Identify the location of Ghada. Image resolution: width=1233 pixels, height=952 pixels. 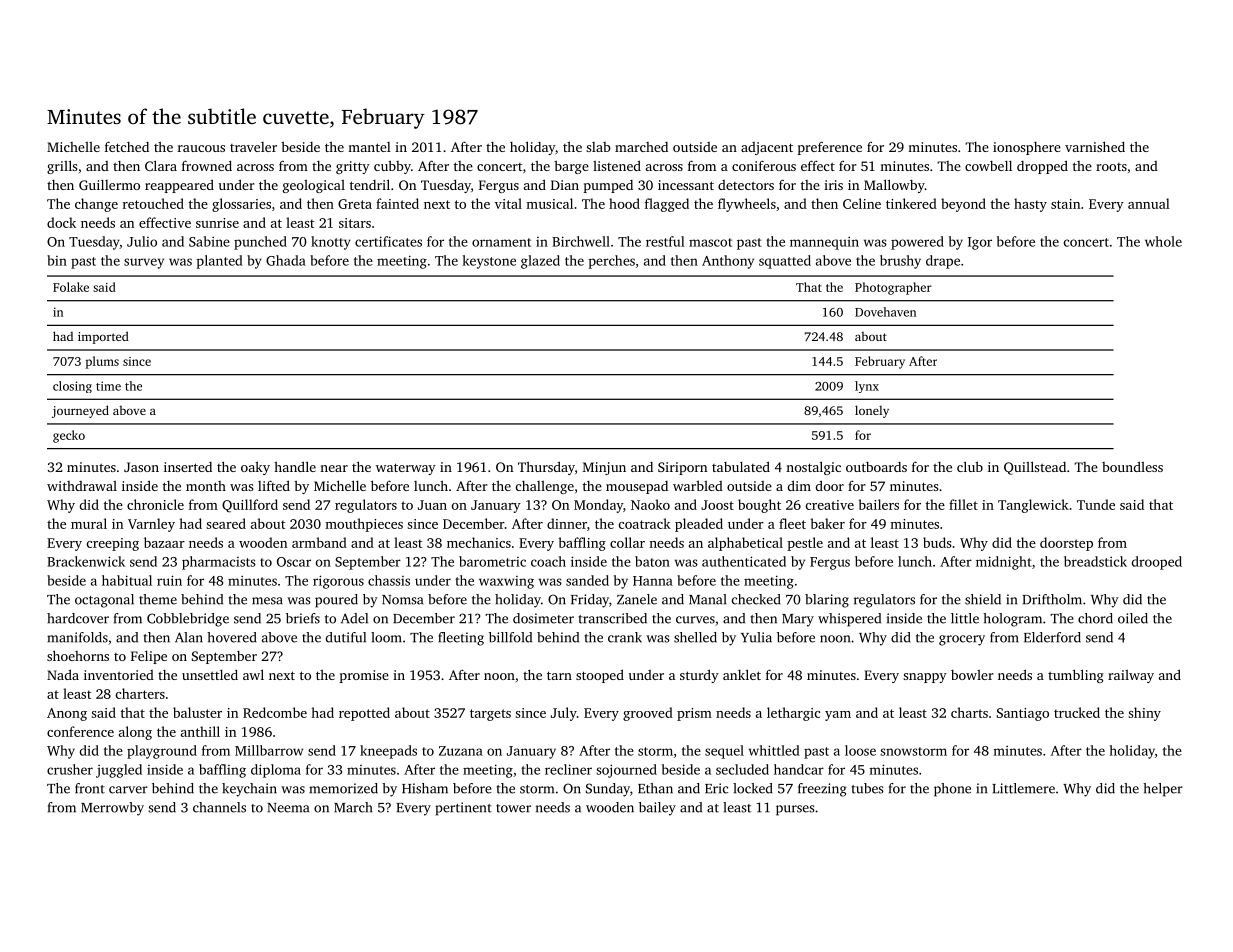
(286, 260).
